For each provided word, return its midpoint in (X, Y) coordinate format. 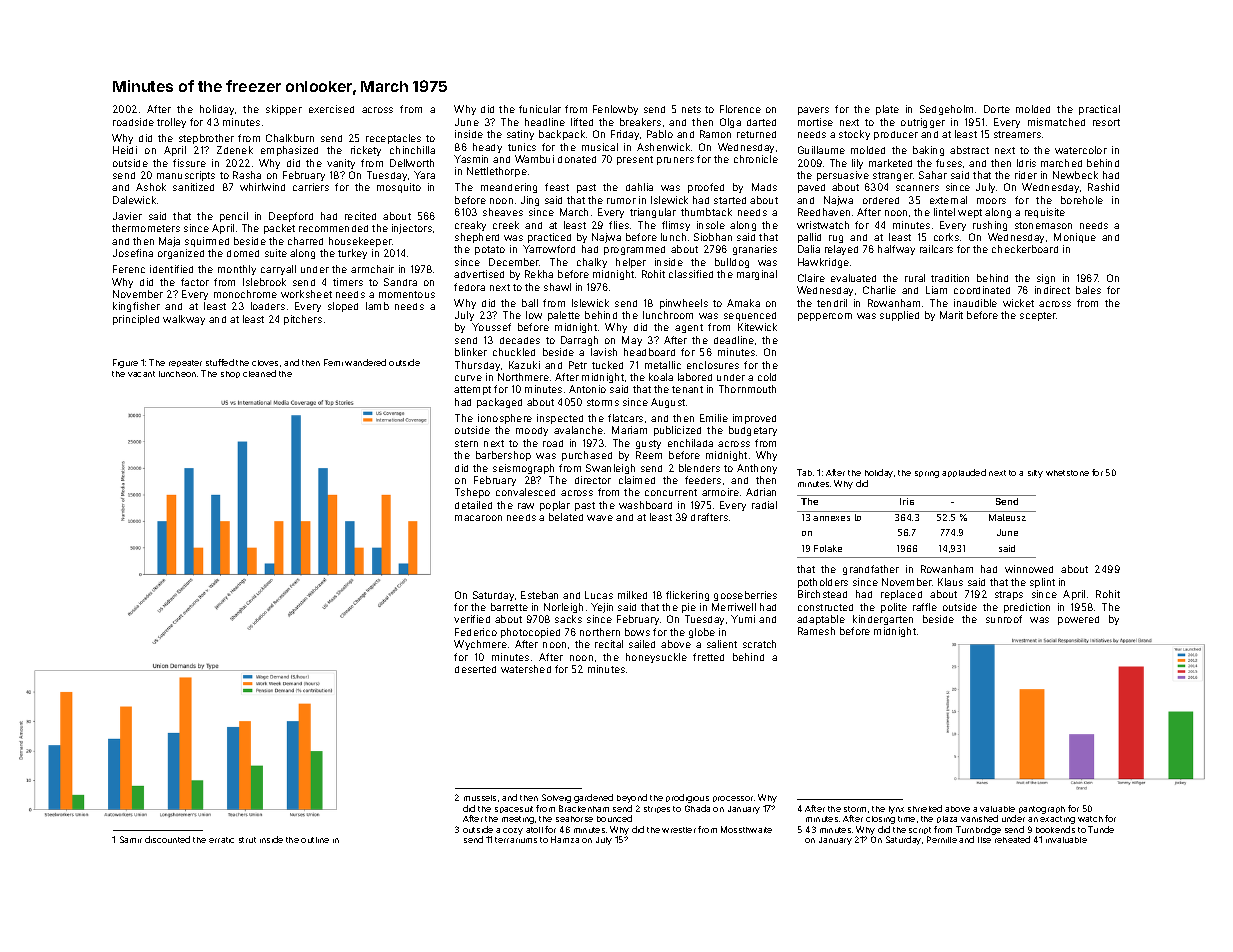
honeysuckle (656, 658)
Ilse (984, 840)
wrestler (679, 830)
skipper (284, 110)
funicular (540, 109)
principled (136, 320)
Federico (476, 632)
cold (767, 377)
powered (1078, 620)
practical (1099, 110)
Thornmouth (747, 389)
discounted (167, 839)
